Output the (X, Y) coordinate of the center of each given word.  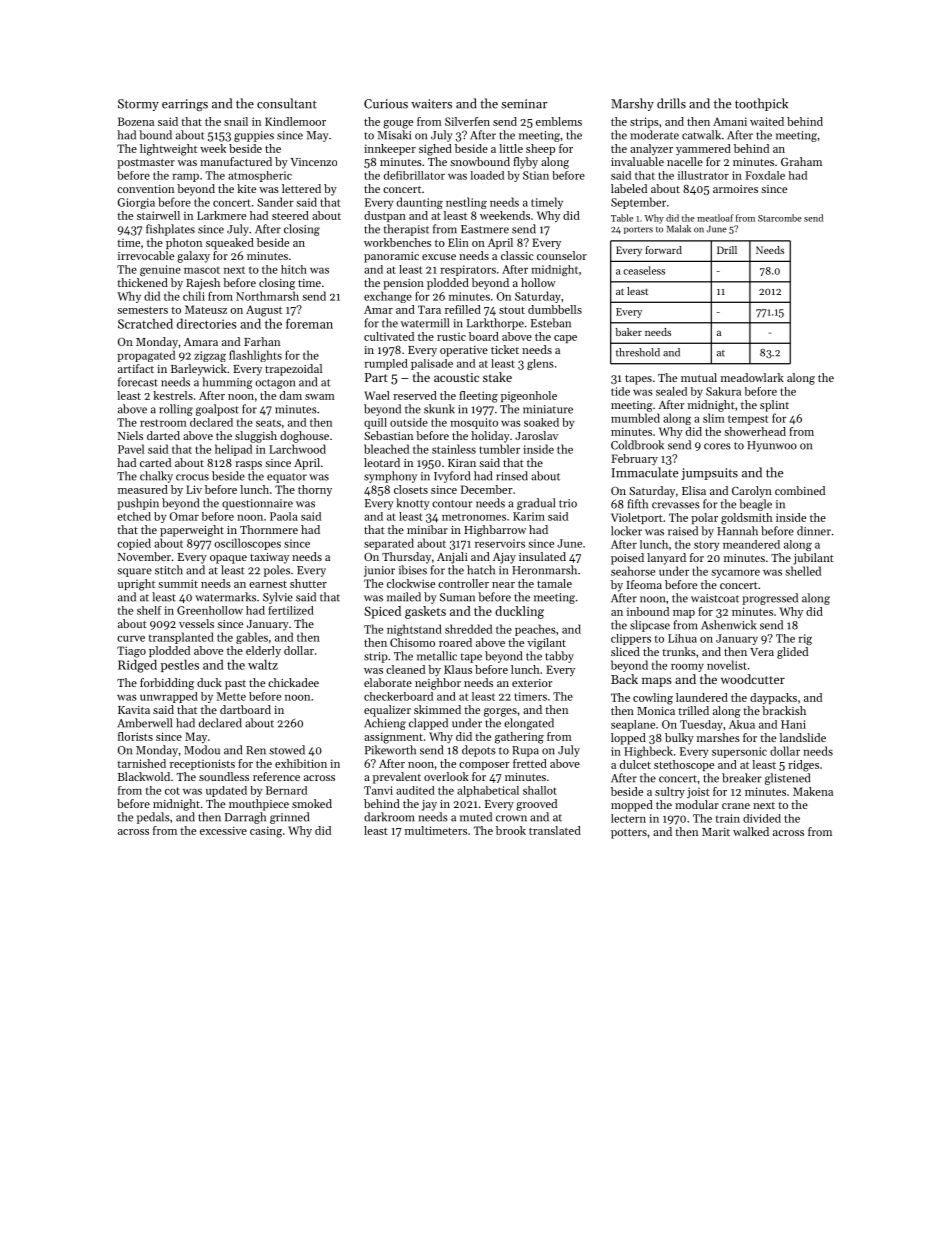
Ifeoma (644, 584)
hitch (294, 269)
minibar (427, 529)
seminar (524, 104)
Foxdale (765, 175)
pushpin (138, 504)
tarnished (141, 763)
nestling (466, 203)
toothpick (761, 104)
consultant (287, 103)
